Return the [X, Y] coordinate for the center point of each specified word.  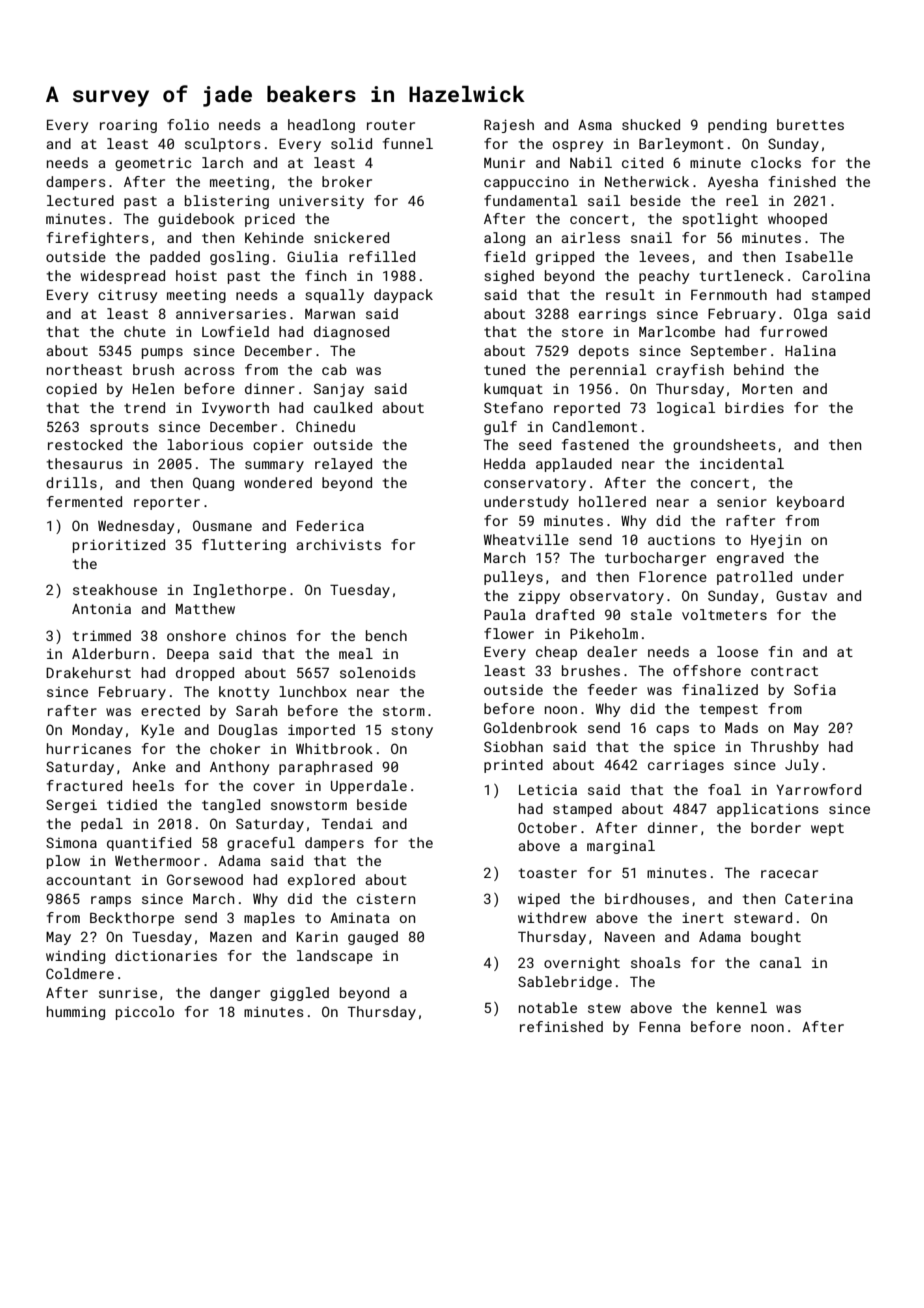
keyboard [810, 503]
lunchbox [313, 691]
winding [75, 957]
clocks [776, 162]
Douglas [248, 731]
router [391, 125]
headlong [321, 126]
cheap [556, 653]
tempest [729, 710]
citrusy [127, 296]
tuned [504, 369]
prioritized [119, 546]
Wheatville [526, 539]
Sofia [815, 689]
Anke [149, 766]
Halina [810, 350]
